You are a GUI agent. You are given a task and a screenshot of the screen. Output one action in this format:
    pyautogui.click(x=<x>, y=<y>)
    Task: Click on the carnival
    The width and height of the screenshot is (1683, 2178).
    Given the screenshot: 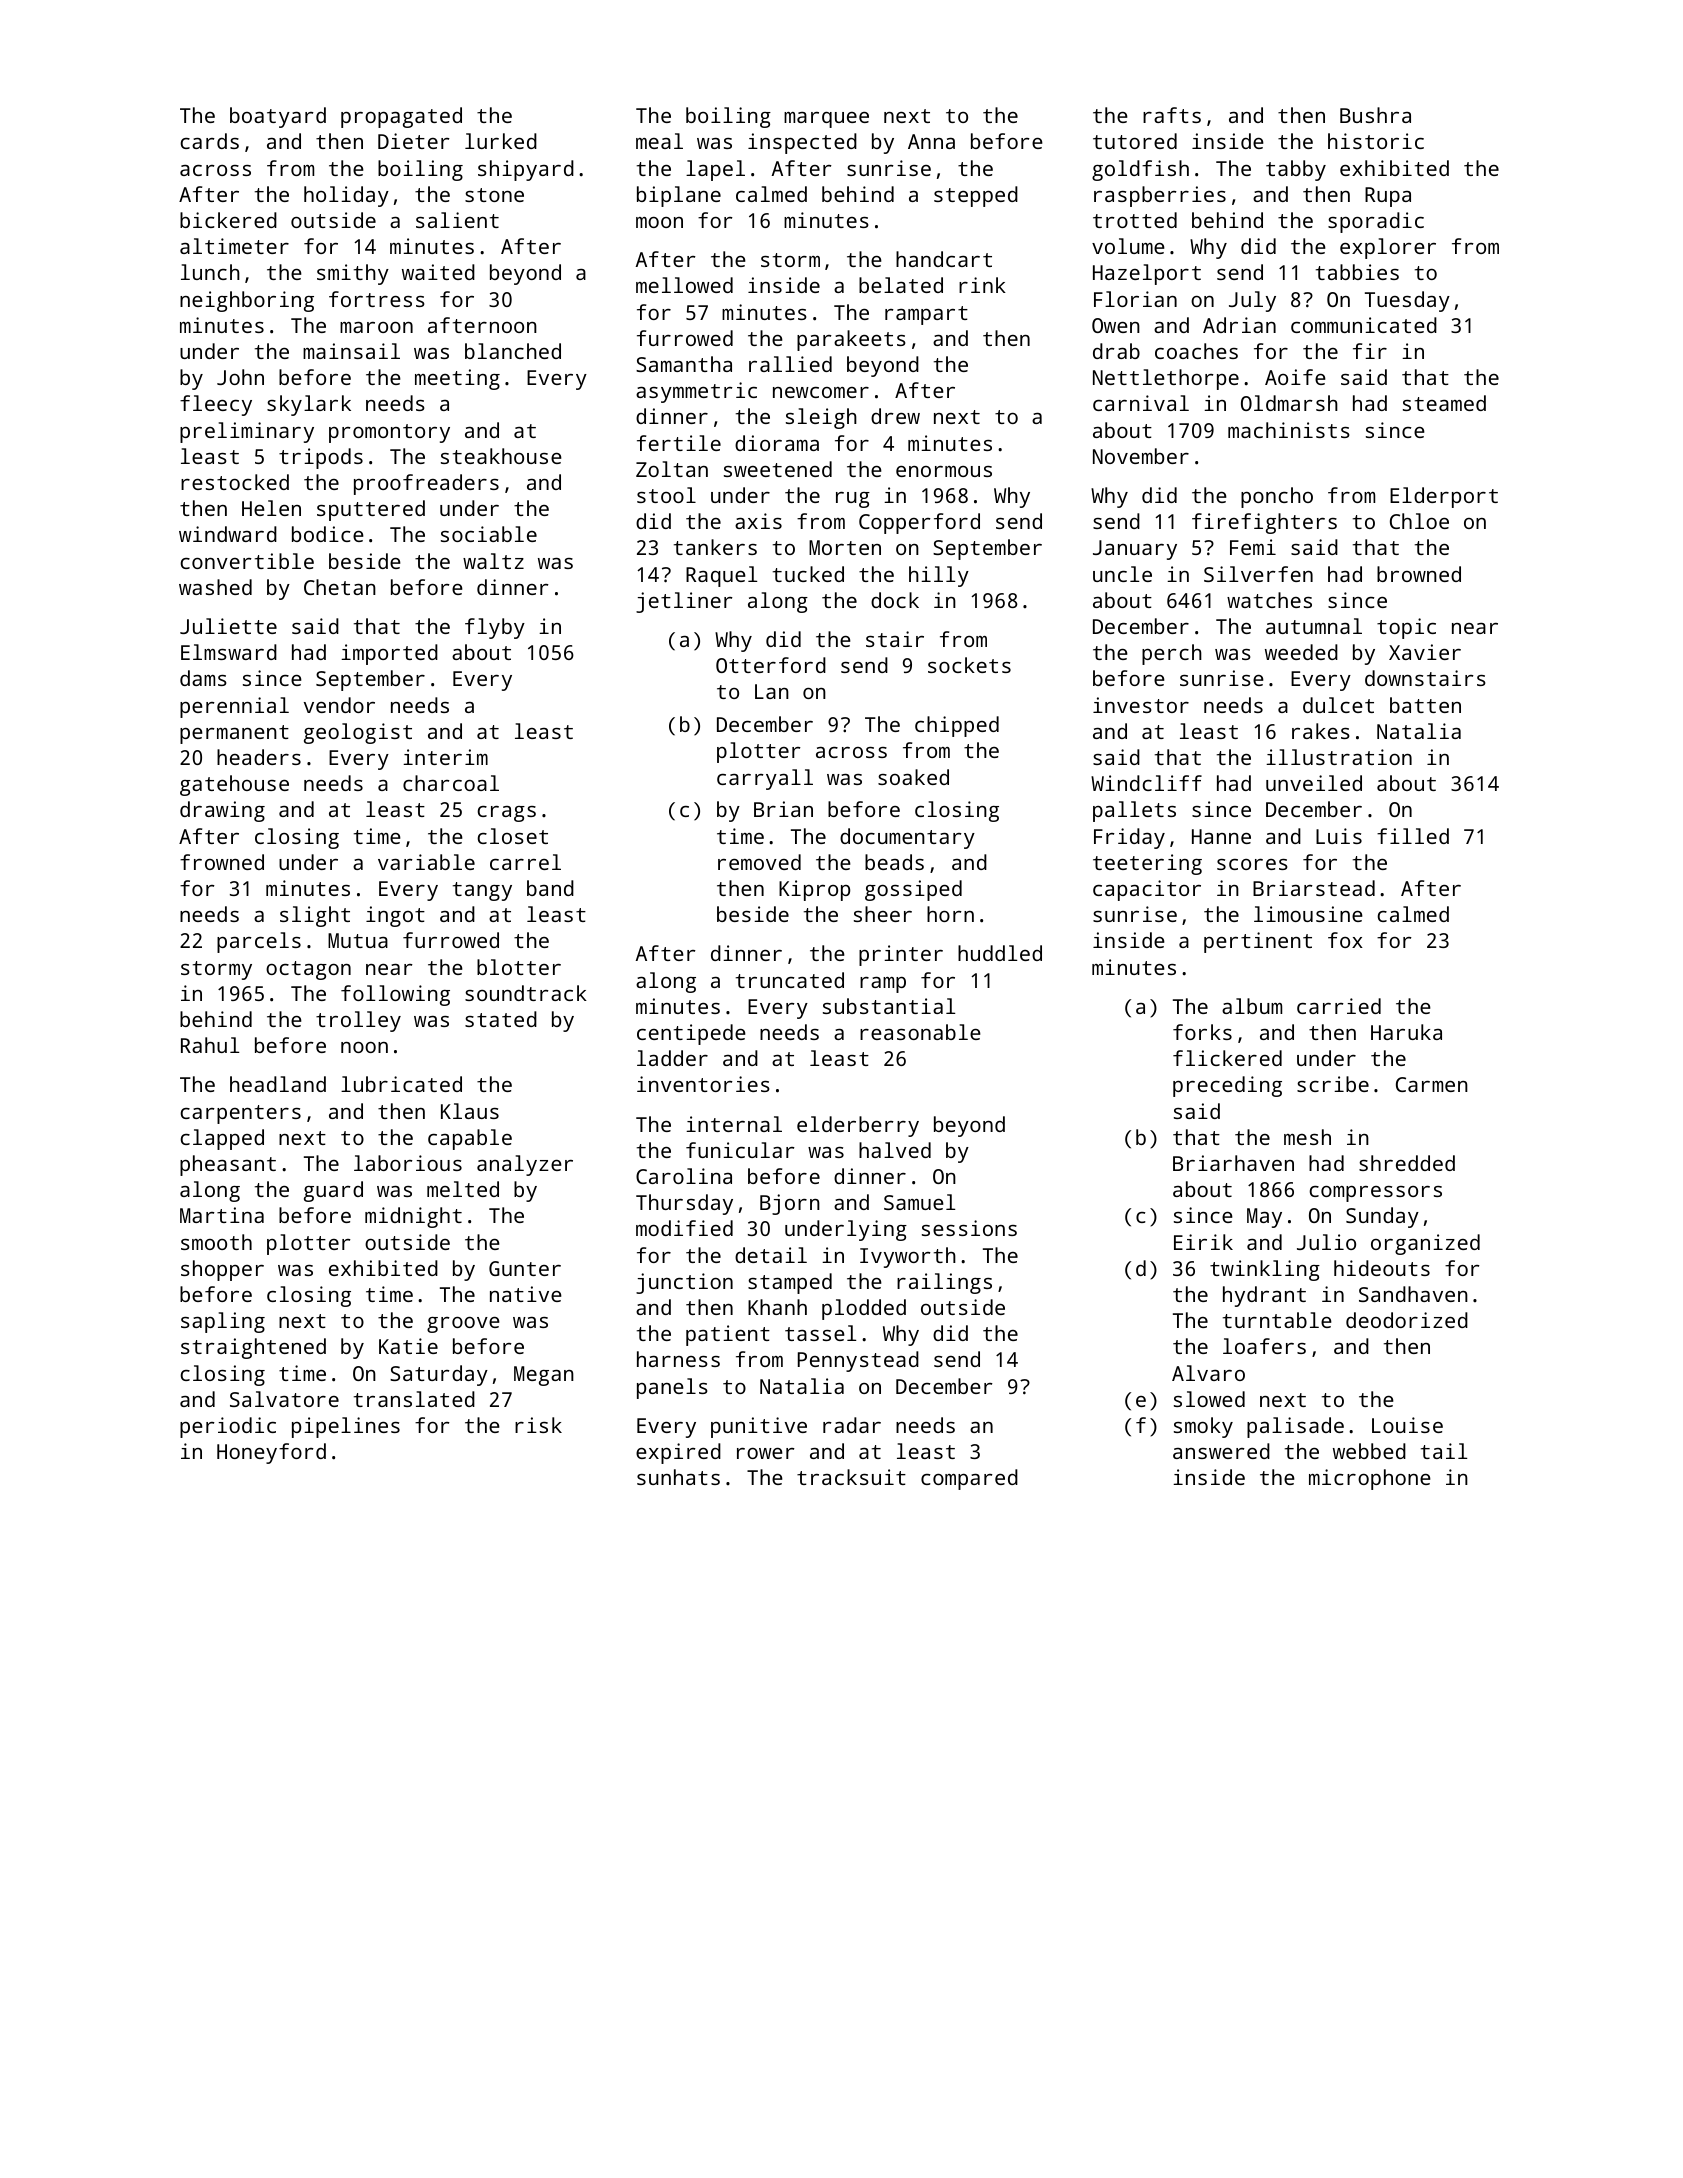 What is the action you would take?
    pyautogui.click(x=1141, y=403)
